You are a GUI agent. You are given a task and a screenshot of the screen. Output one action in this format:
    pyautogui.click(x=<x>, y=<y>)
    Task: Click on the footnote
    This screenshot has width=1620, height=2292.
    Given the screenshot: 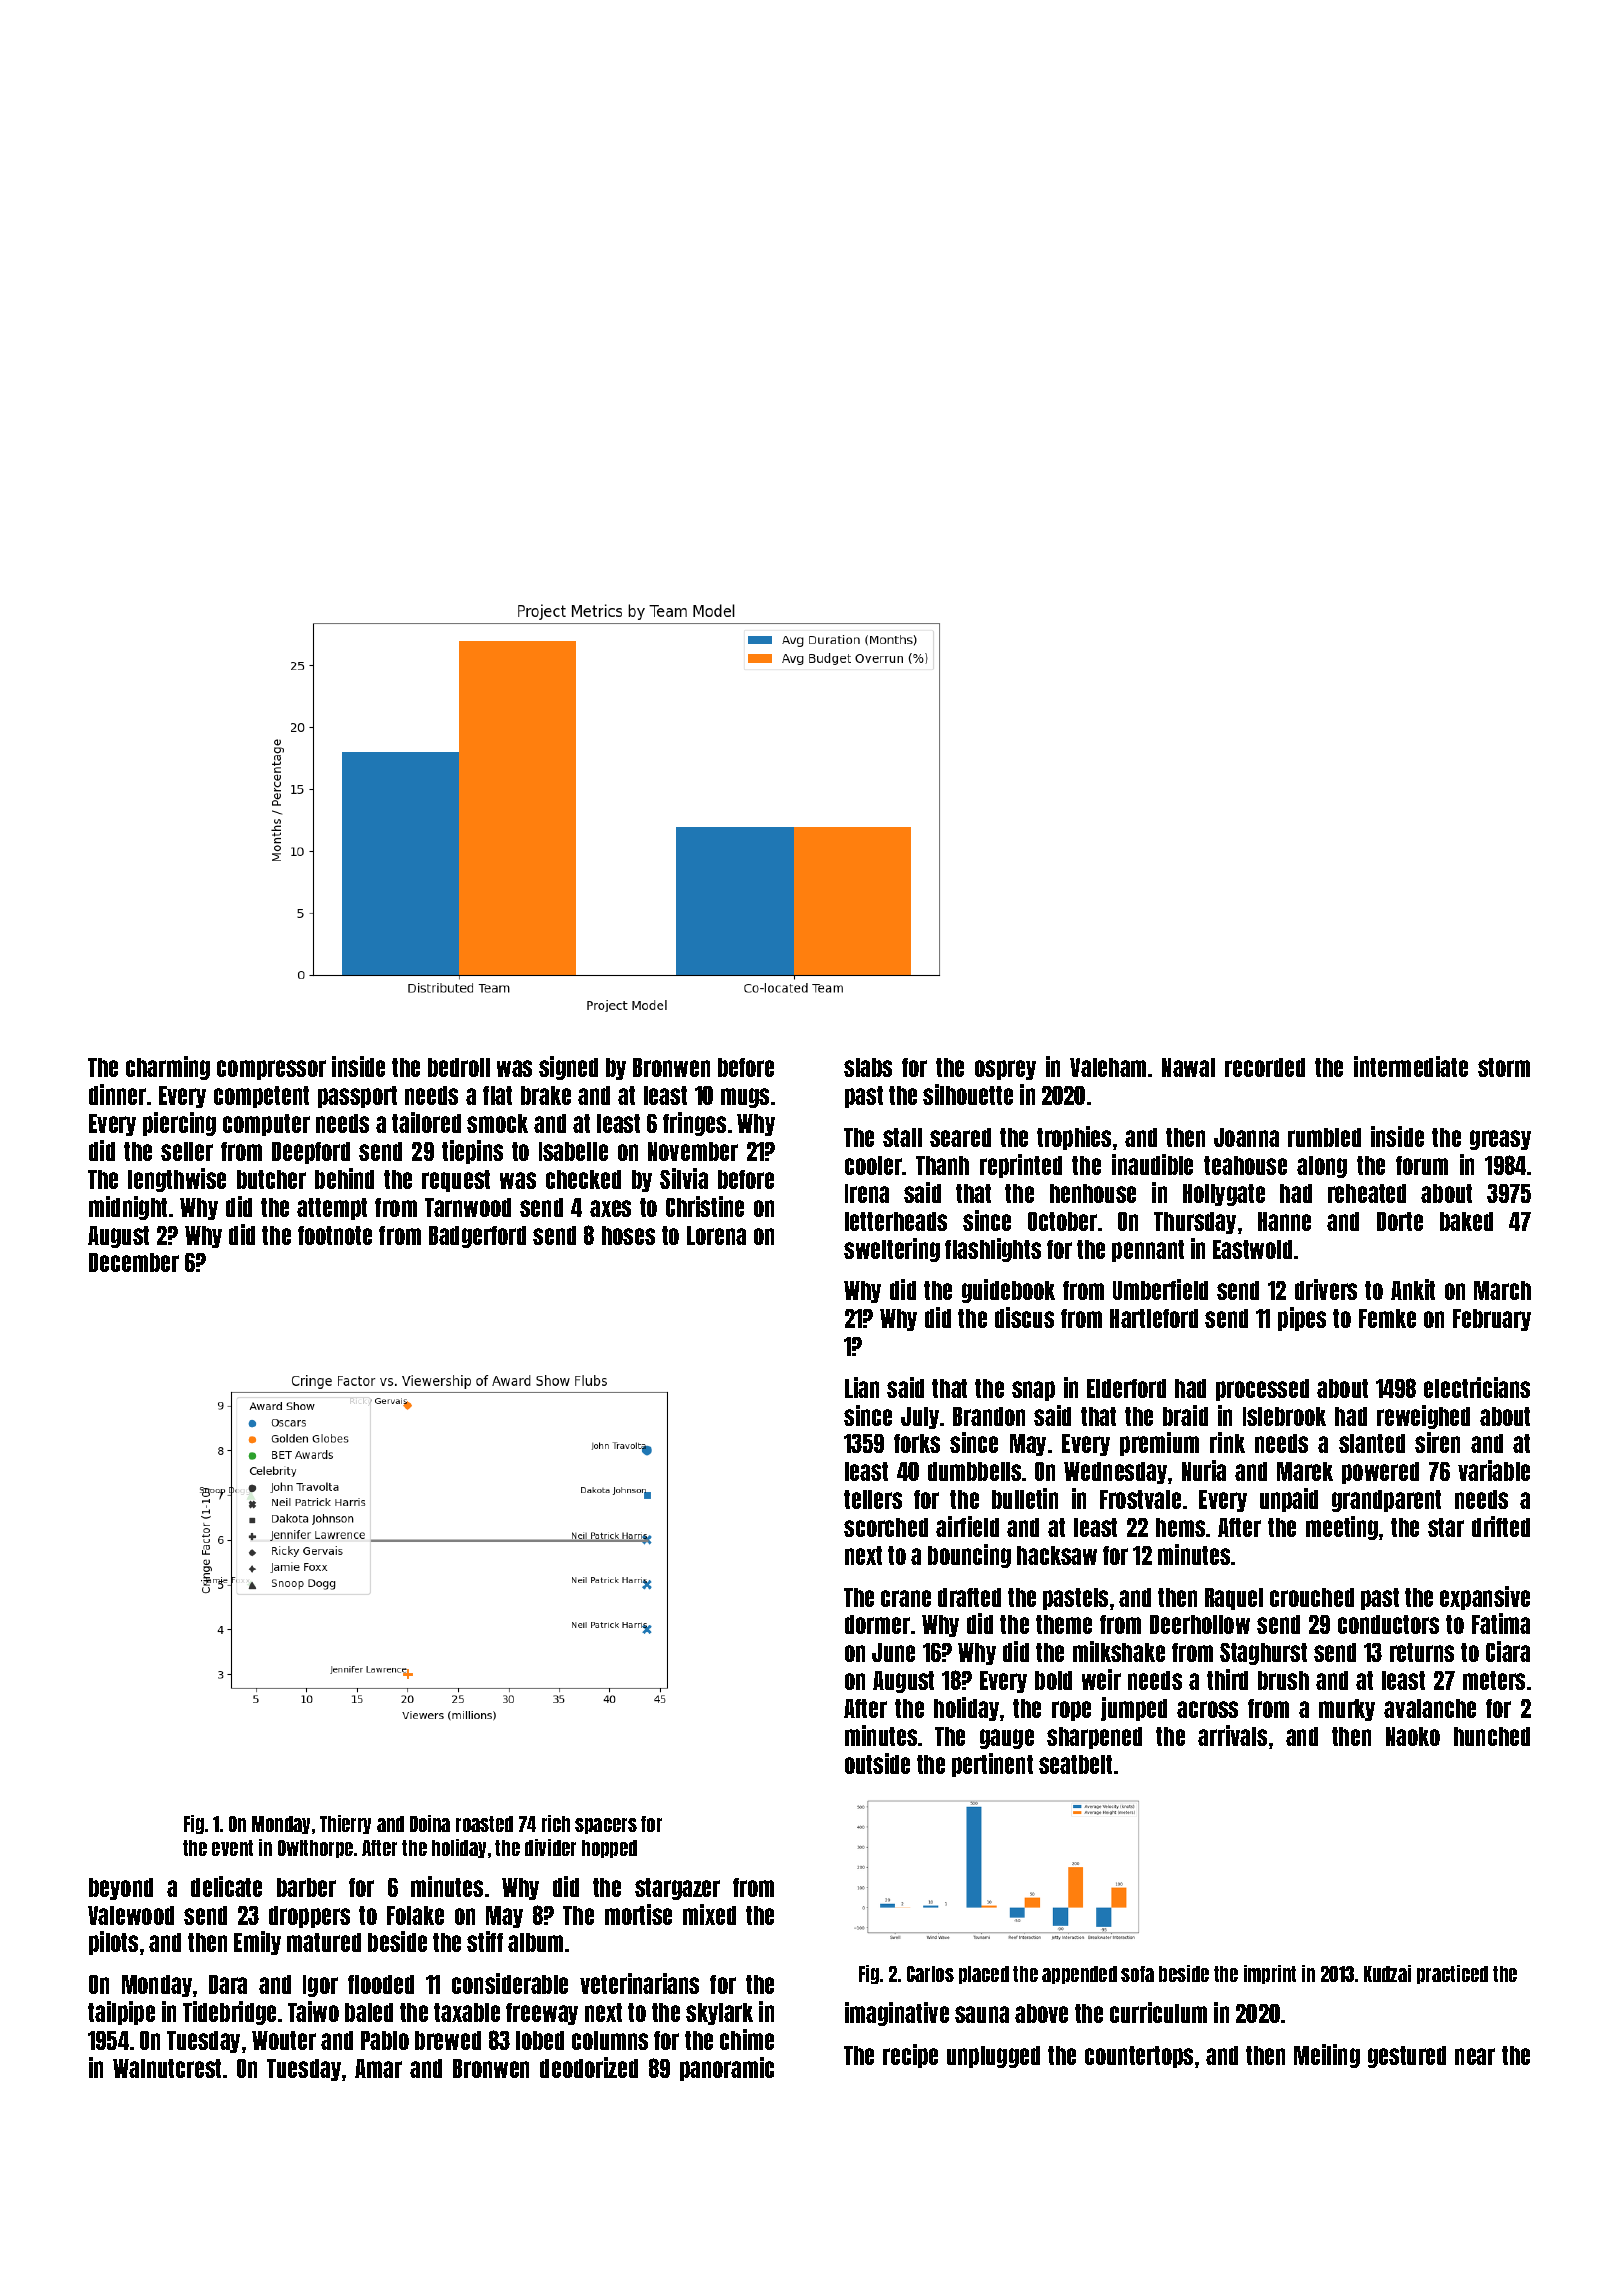 What is the action you would take?
    pyautogui.click(x=335, y=1235)
